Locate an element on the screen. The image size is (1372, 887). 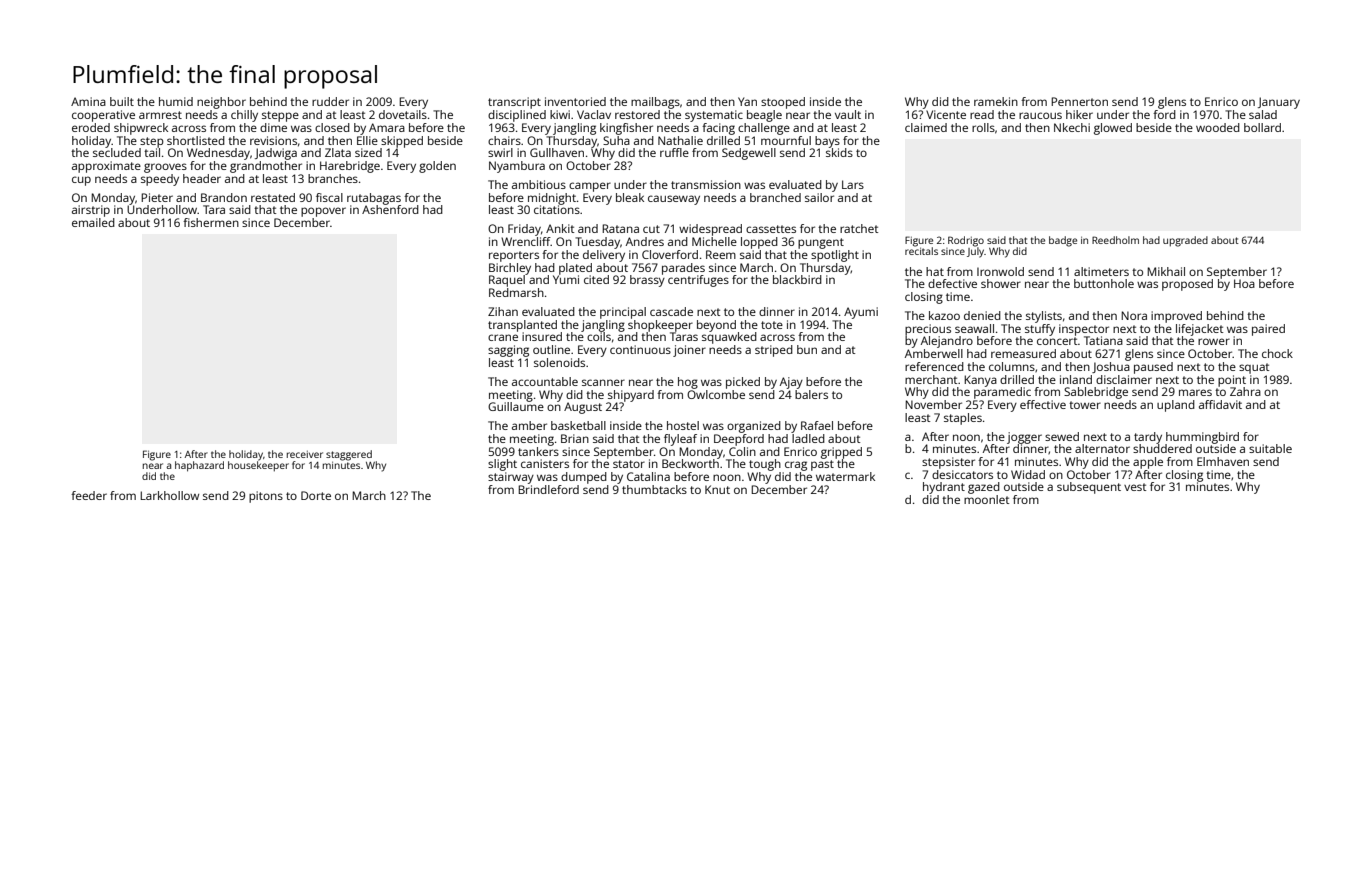
airstrip is located at coordinates (91, 211).
